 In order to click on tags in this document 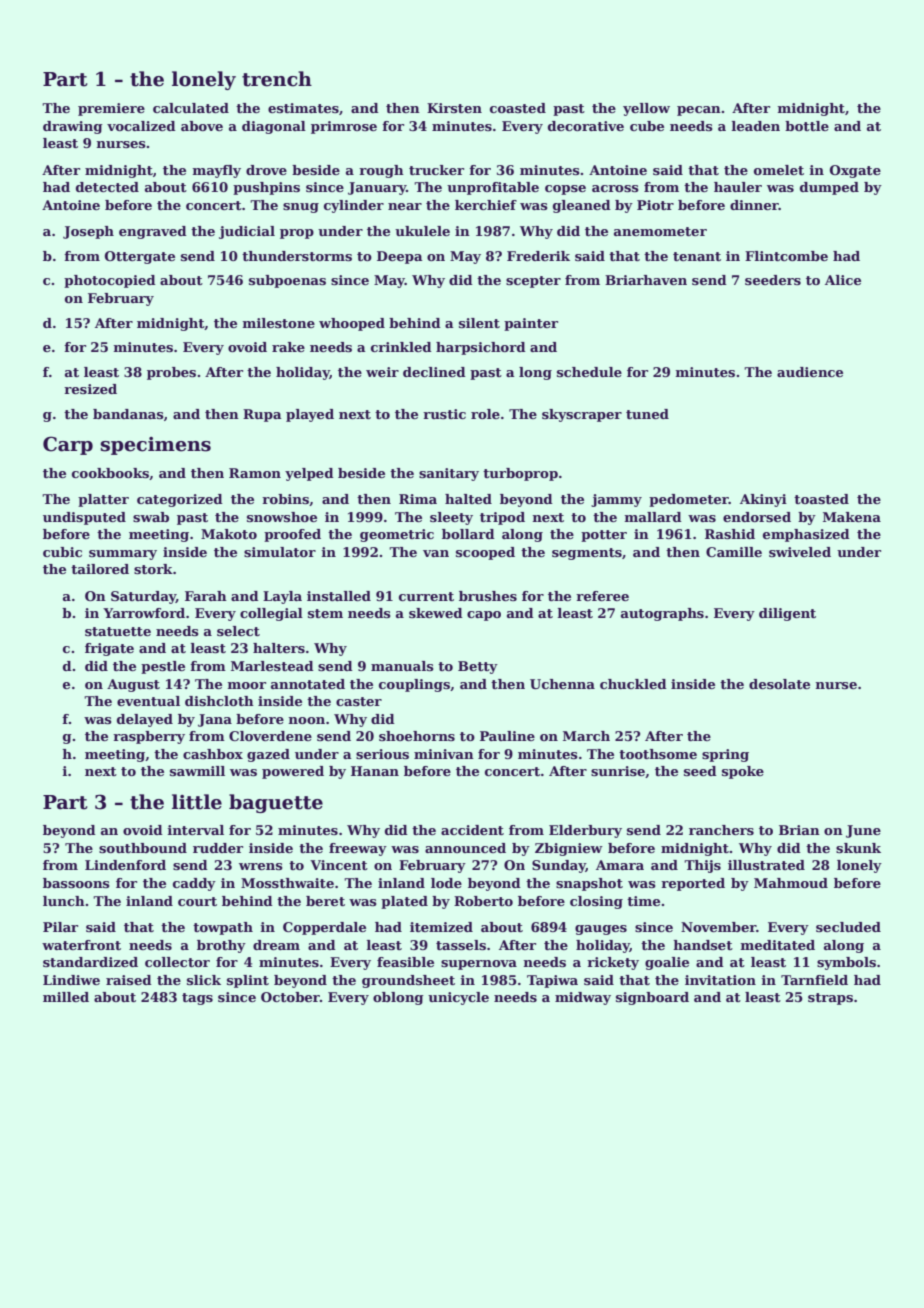, I will do `click(197, 999)`.
